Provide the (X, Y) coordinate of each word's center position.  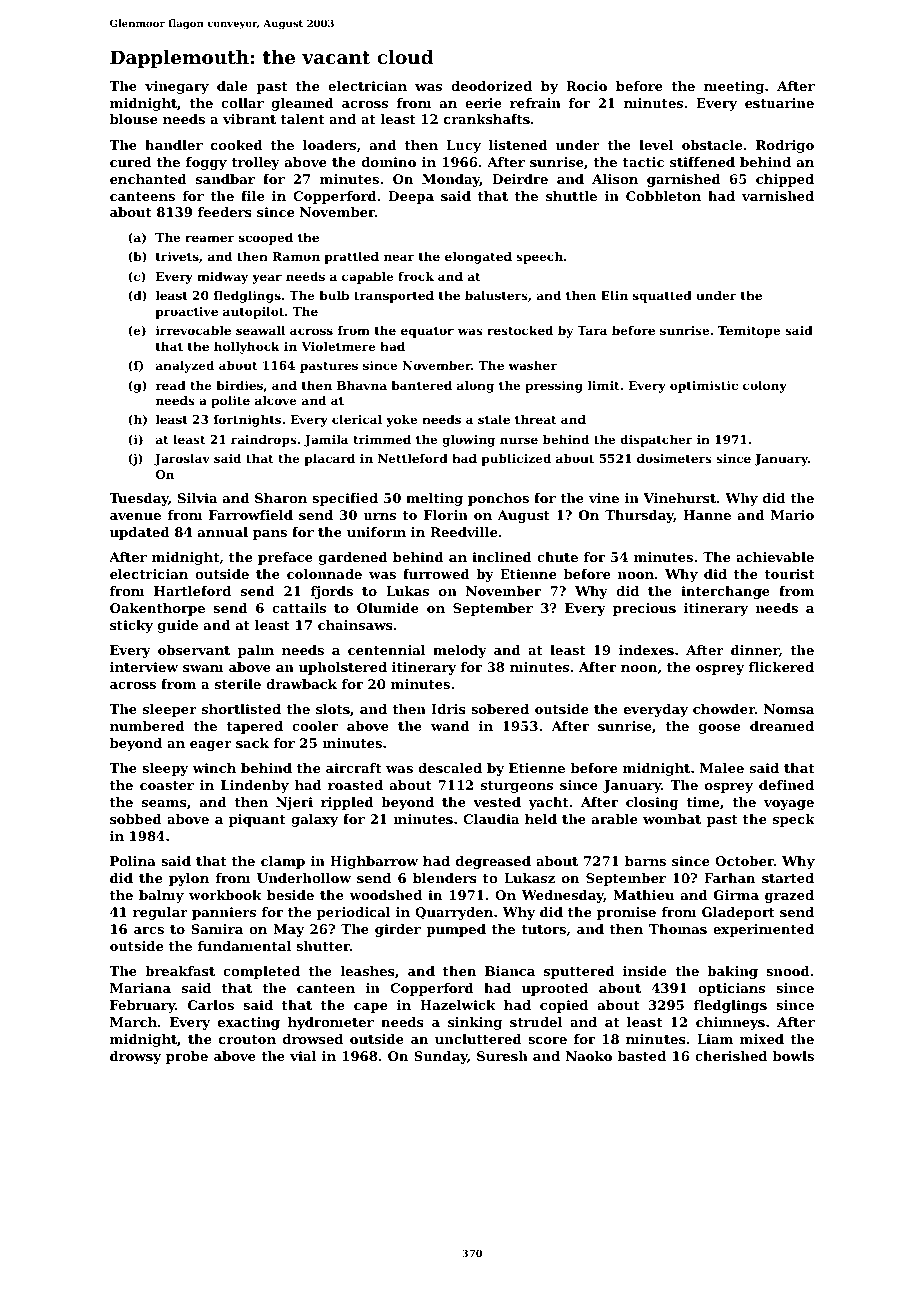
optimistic (704, 387)
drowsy (135, 1057)
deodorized (491, 86)
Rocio (586, 86)
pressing (554, 387)
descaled (450, 768)
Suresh (502, 1056)
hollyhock (247, 348)
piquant (257, 820)
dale (232, 86)
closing (652, 803)
